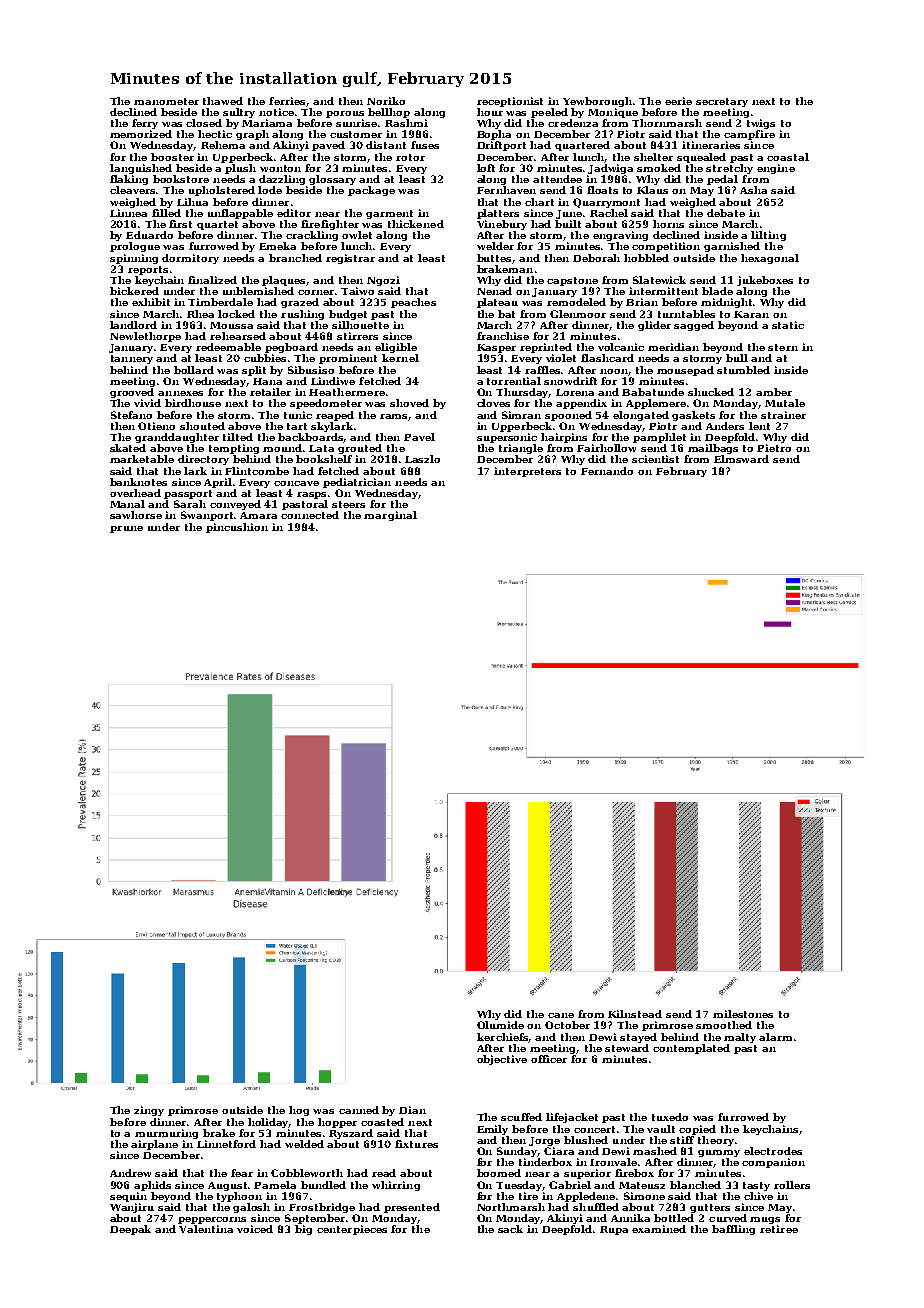  I want to click on marginal, so click(390, 516).
